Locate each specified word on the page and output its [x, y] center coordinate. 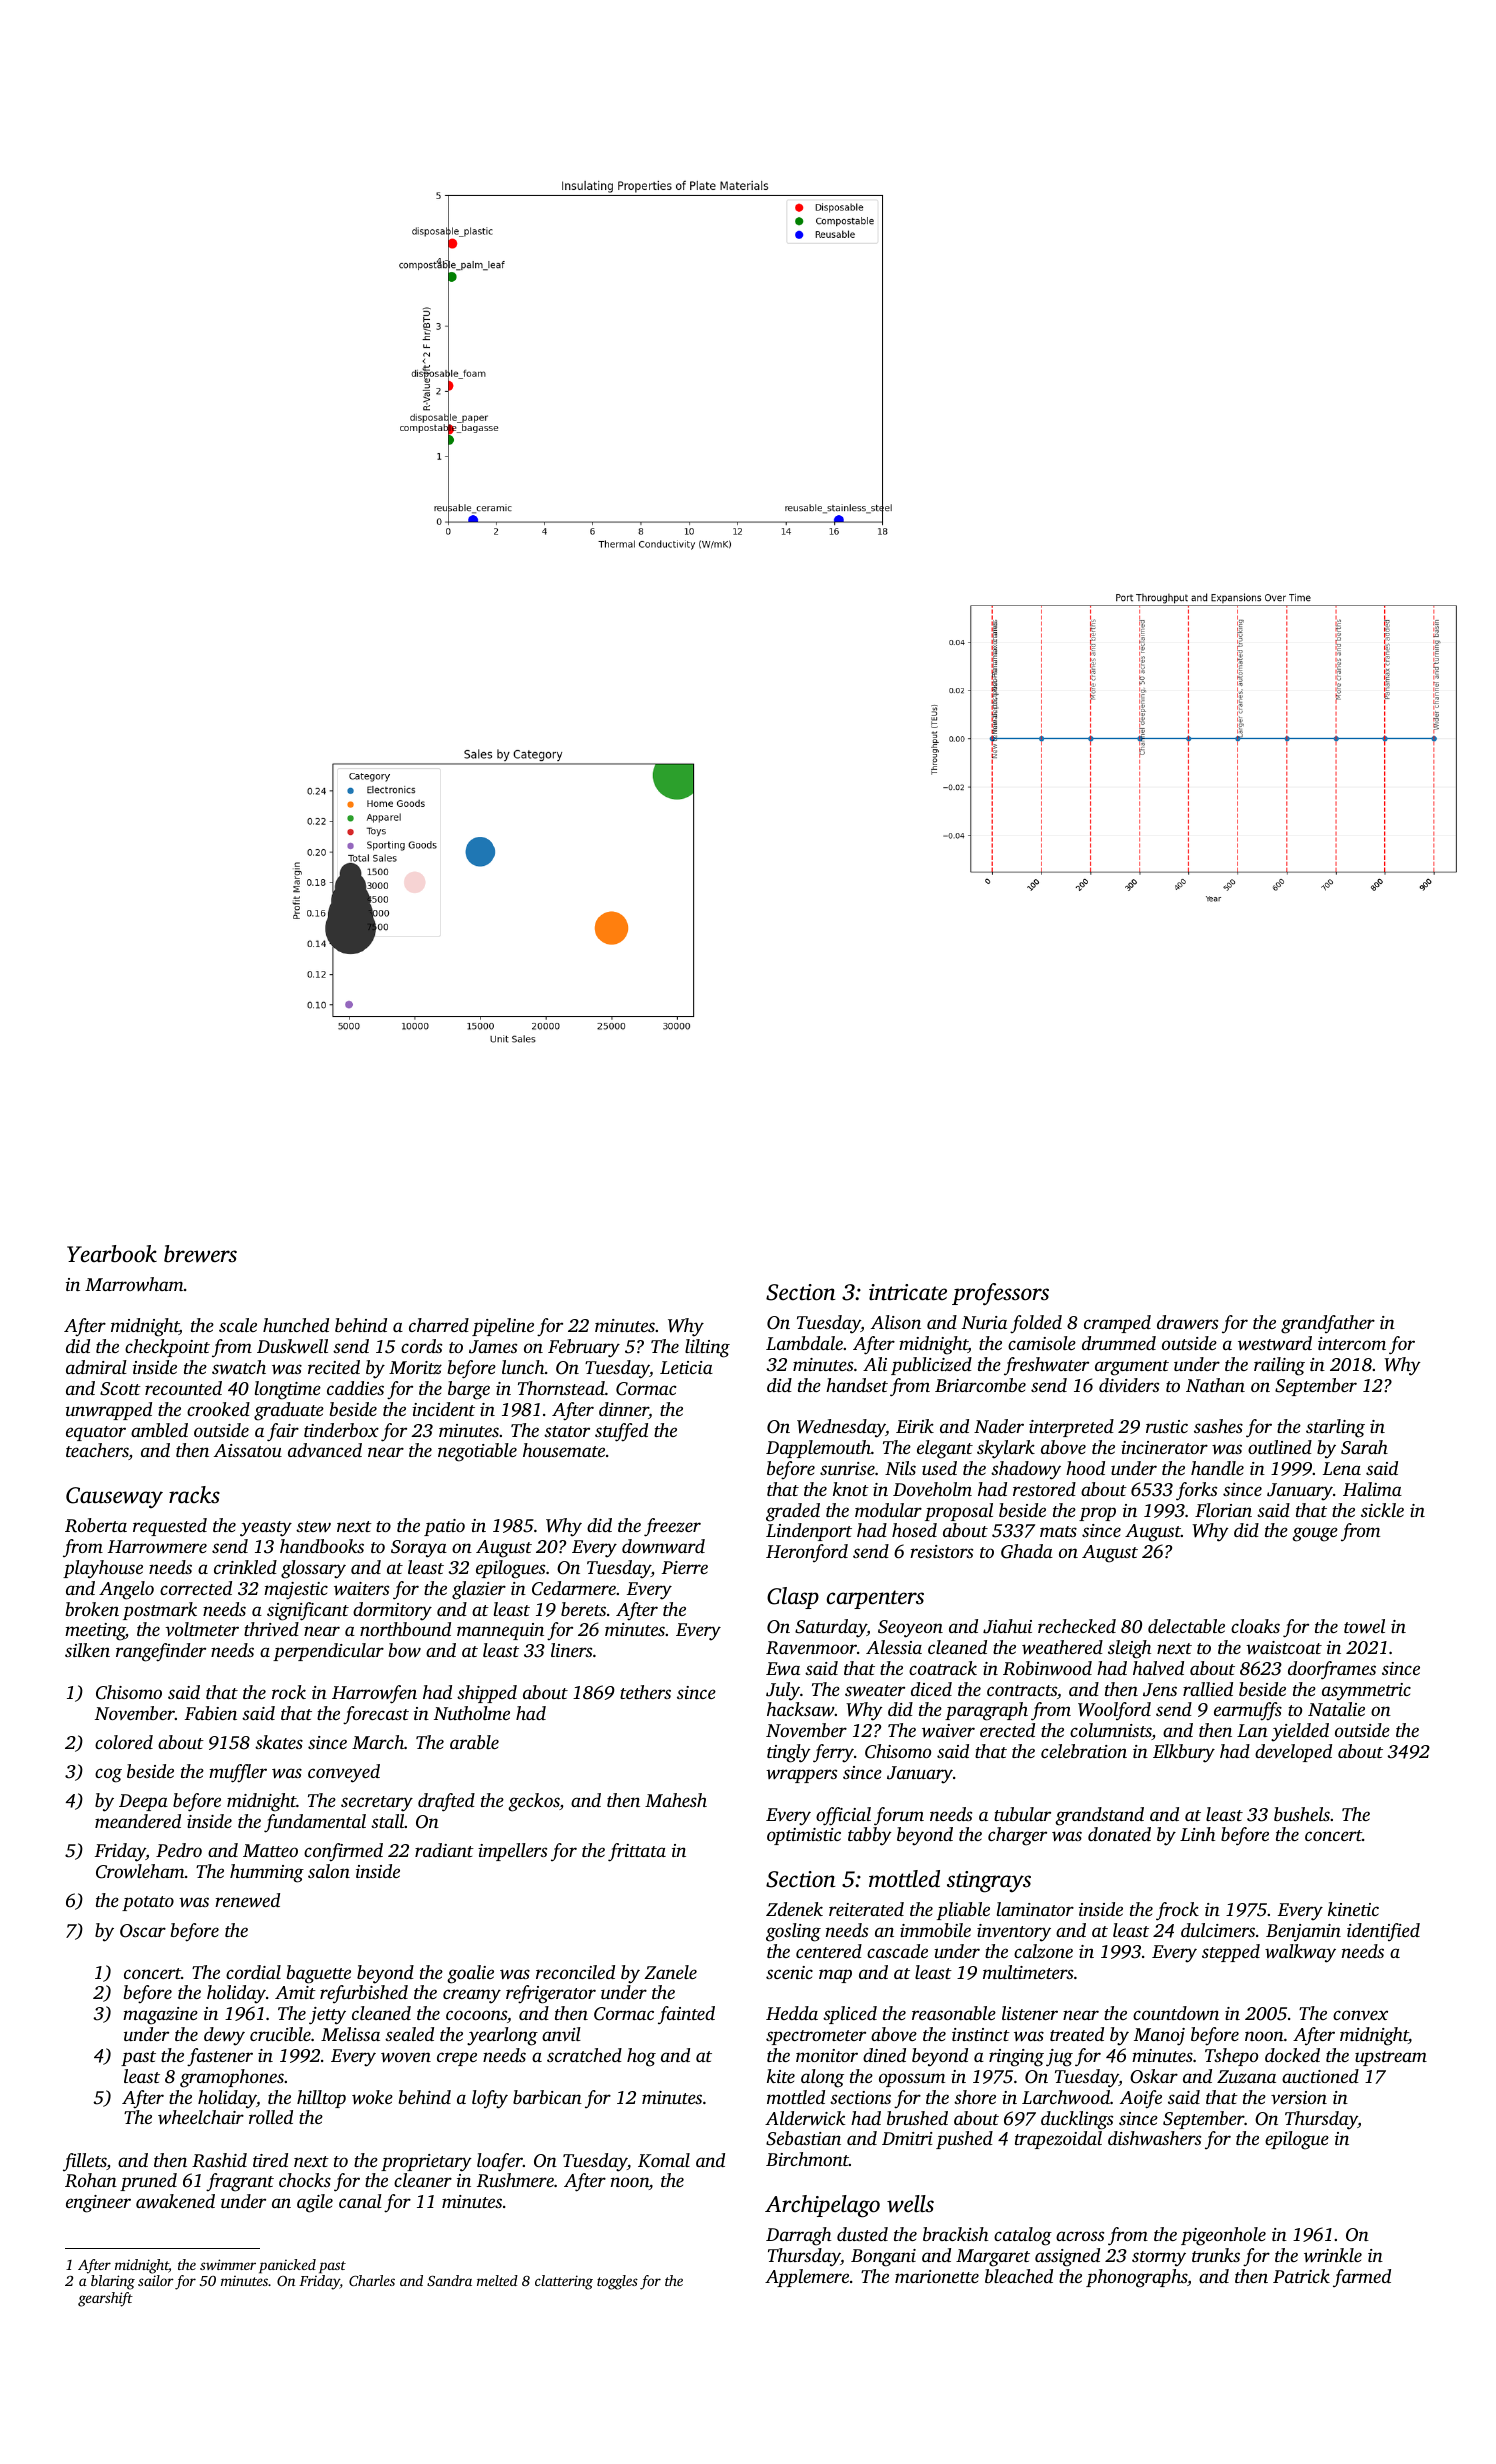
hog [641, 2057]
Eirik [915, 1426]
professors [1000, 1294]
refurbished [364, 1994]
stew [313, 1526]
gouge [1315, 1534]
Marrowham [134, 1284]
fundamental [315, 1823]
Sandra [449, 2280]
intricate [908, 1292]
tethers [645, 1692]
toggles [617, 2282]
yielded [1300, 1732]
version [1299, 2097]
